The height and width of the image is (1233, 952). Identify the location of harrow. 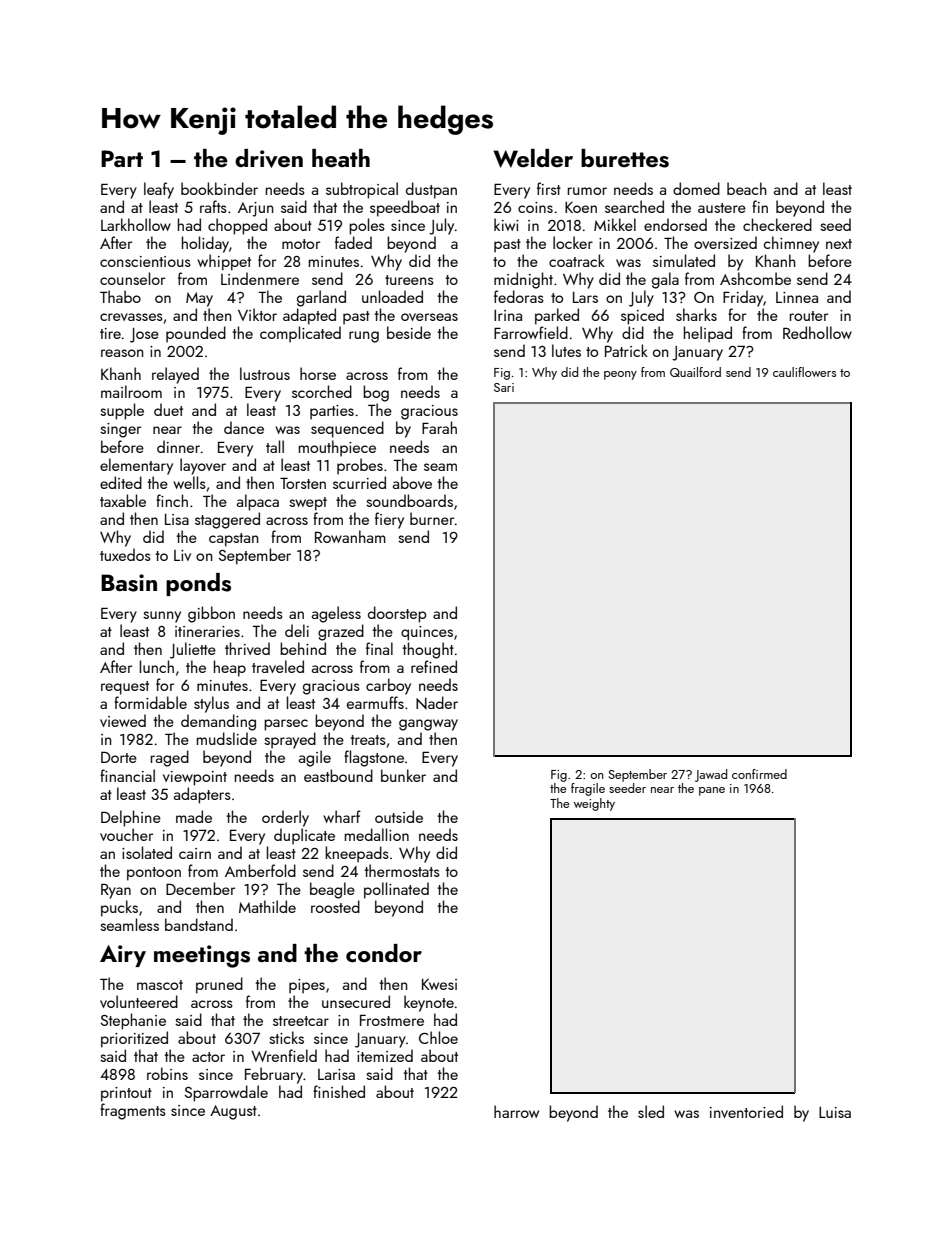
(516, 1111).
